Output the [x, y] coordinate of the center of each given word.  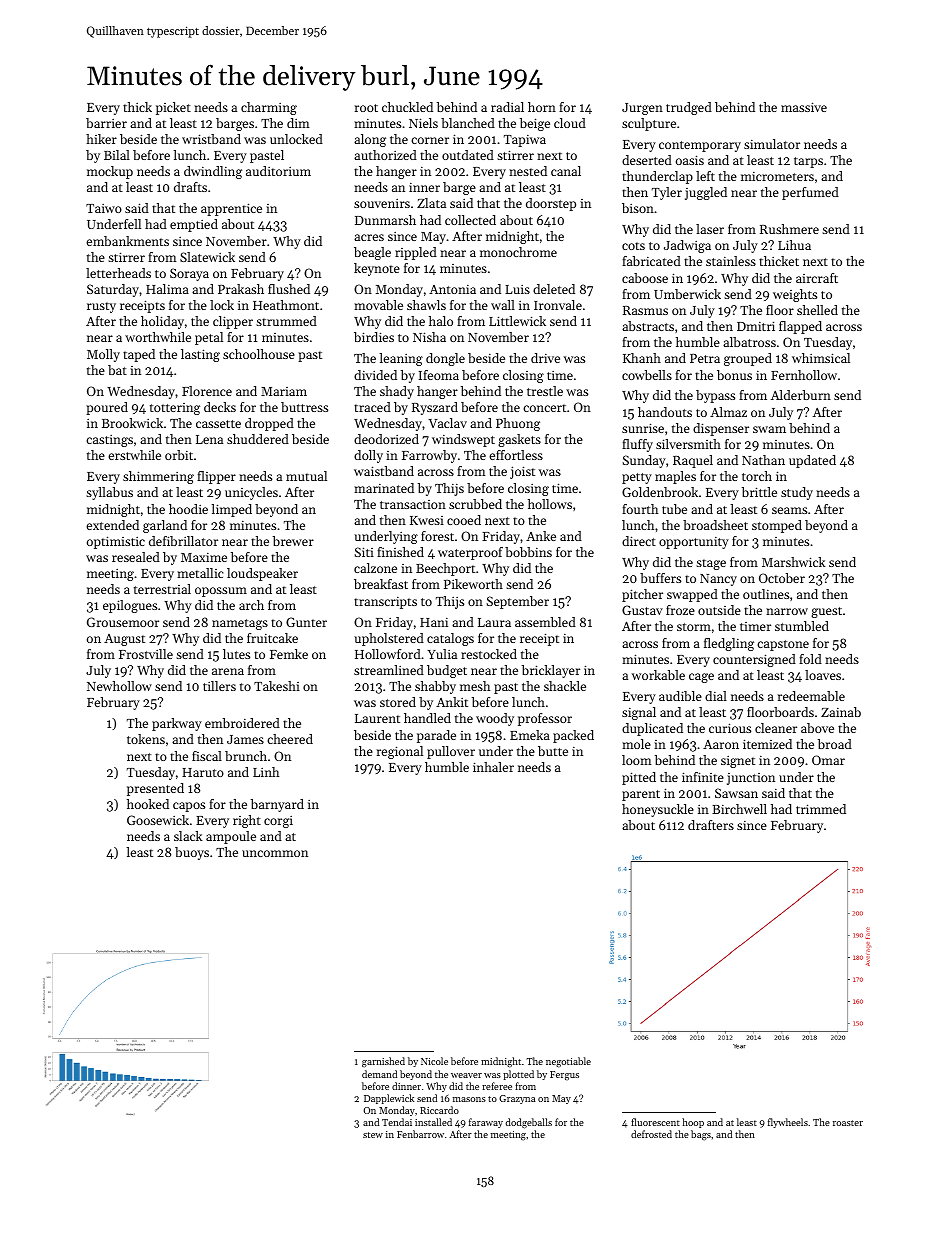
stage [711, 564]
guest [826, 612]
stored [398, 702]
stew [373, 1135]
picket [173, 108]
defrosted [651, 1134]
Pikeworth [473, 584]
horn [542, 107]
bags [701, 1135]
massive [804, 107]
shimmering [158, 477]
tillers [219, 686]
